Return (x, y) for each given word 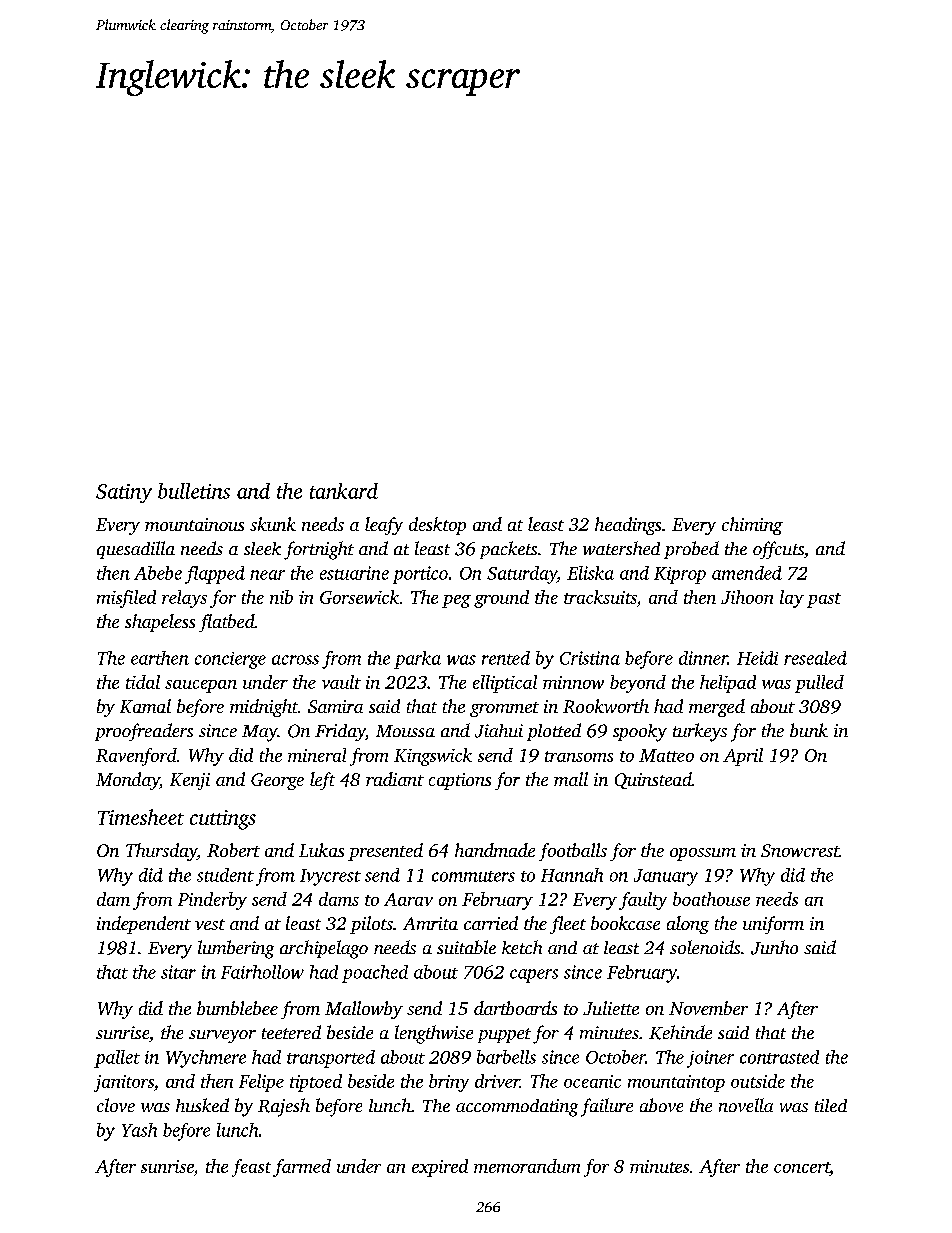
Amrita (430, 923)
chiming (752, 526)
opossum (703, 854)
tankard (344, 491)
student (225, 875)
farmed (302, 1168)
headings (628, 526)
